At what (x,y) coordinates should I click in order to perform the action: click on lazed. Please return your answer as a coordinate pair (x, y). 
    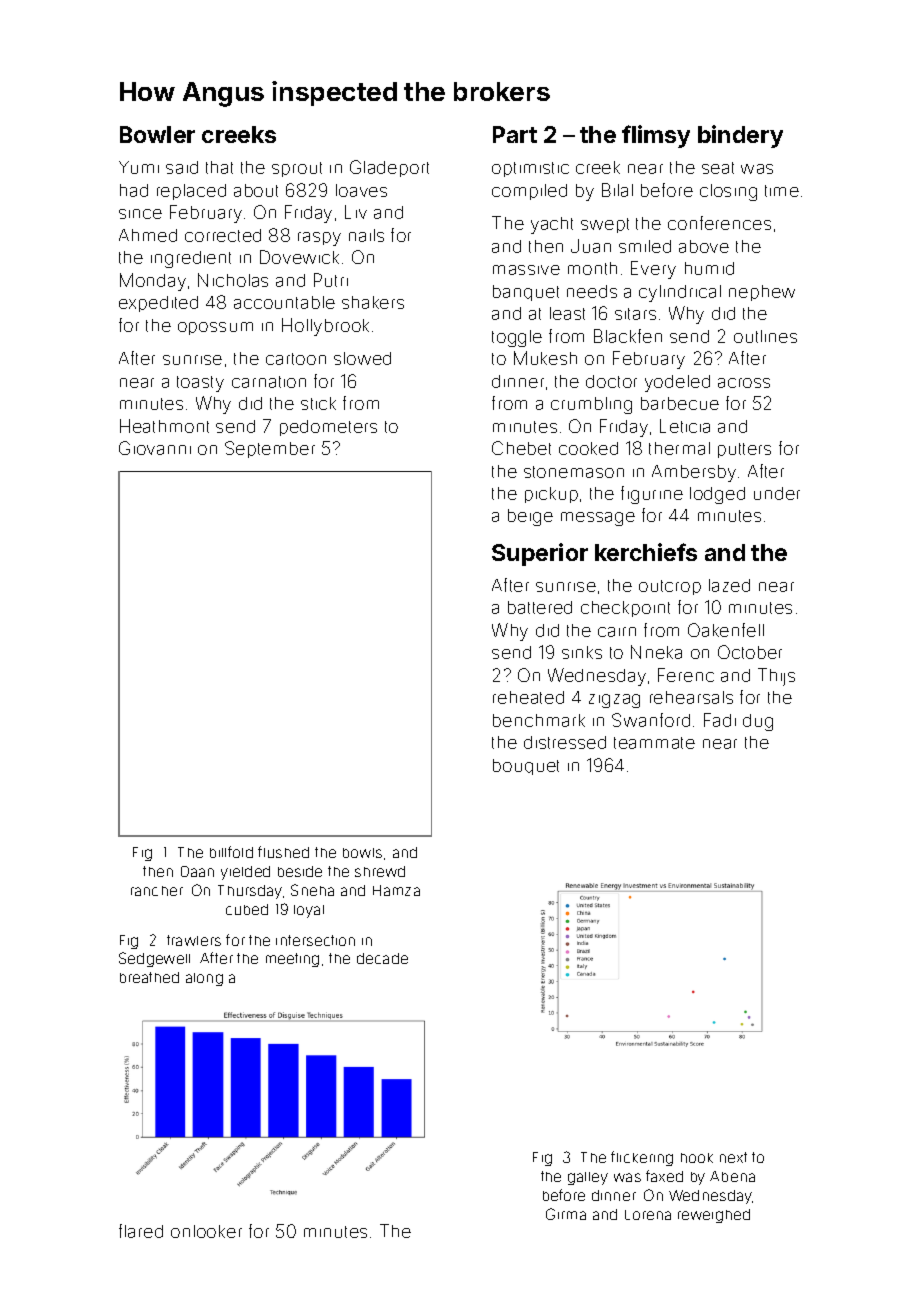
    Looking at the image, I should click on (729, 585).
